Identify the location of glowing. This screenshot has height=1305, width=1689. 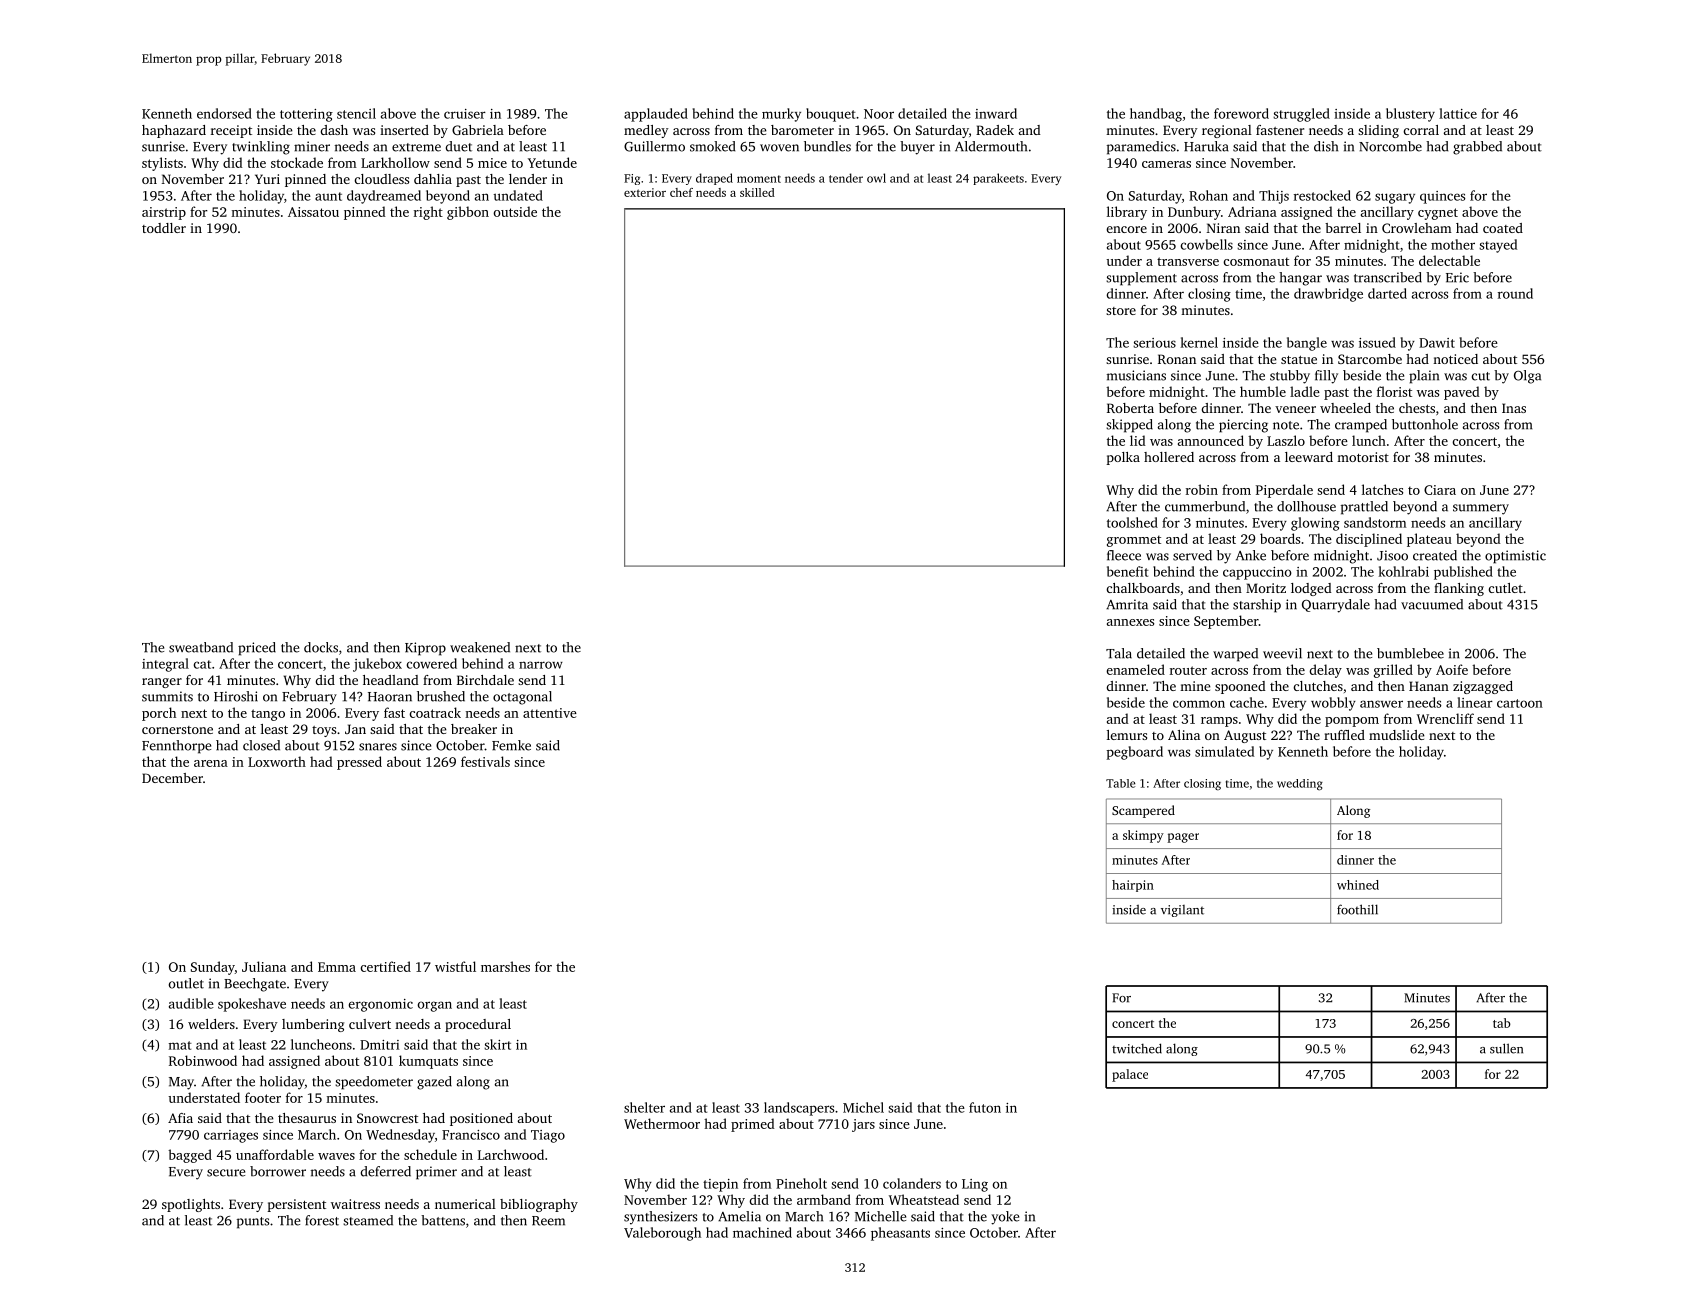
(1315, 524).
